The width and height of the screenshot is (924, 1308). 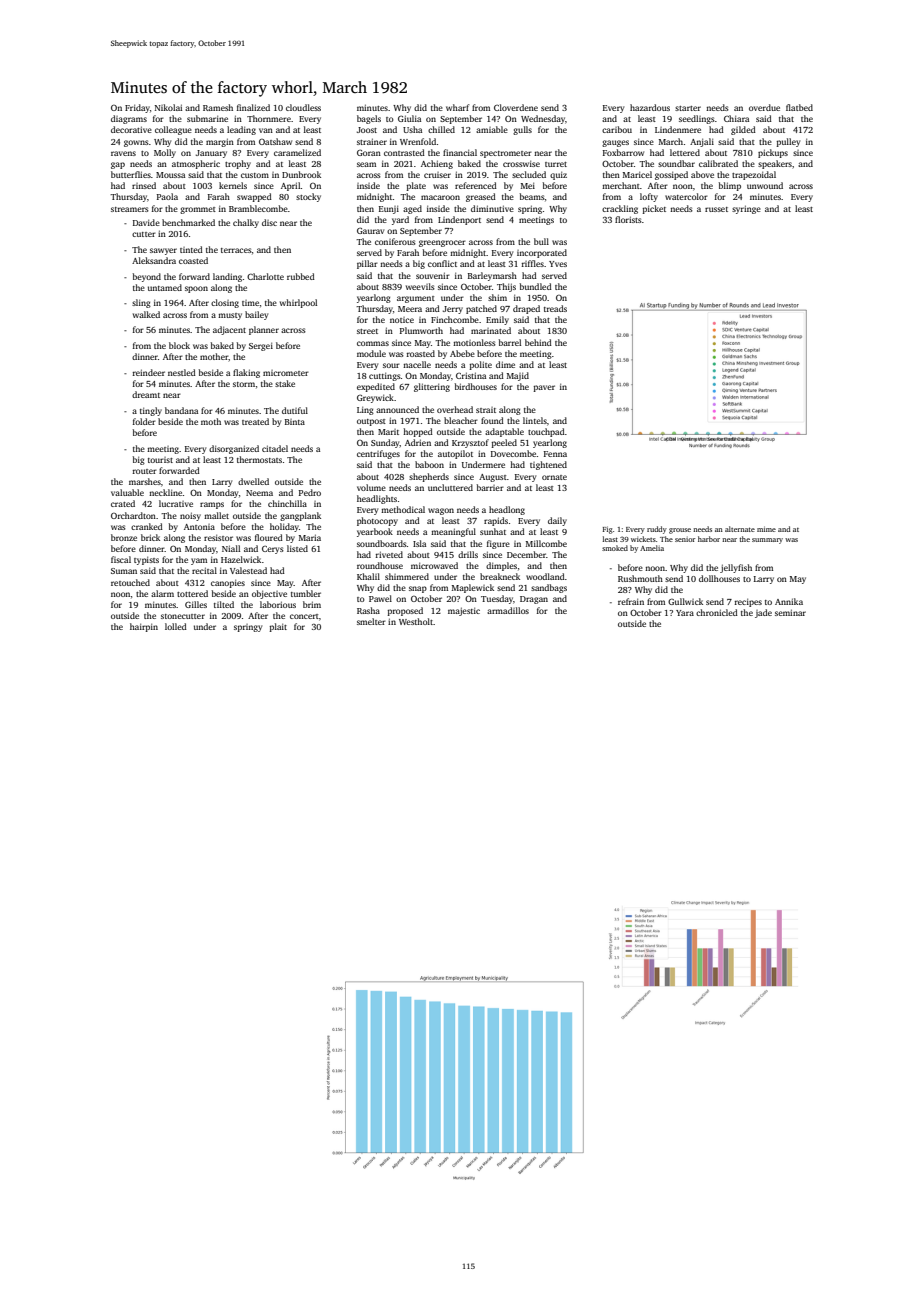 What do you see at coordinates (470, 443) in the screenshot?
I see `Krzysztof` at bounding box center [470, 443].
